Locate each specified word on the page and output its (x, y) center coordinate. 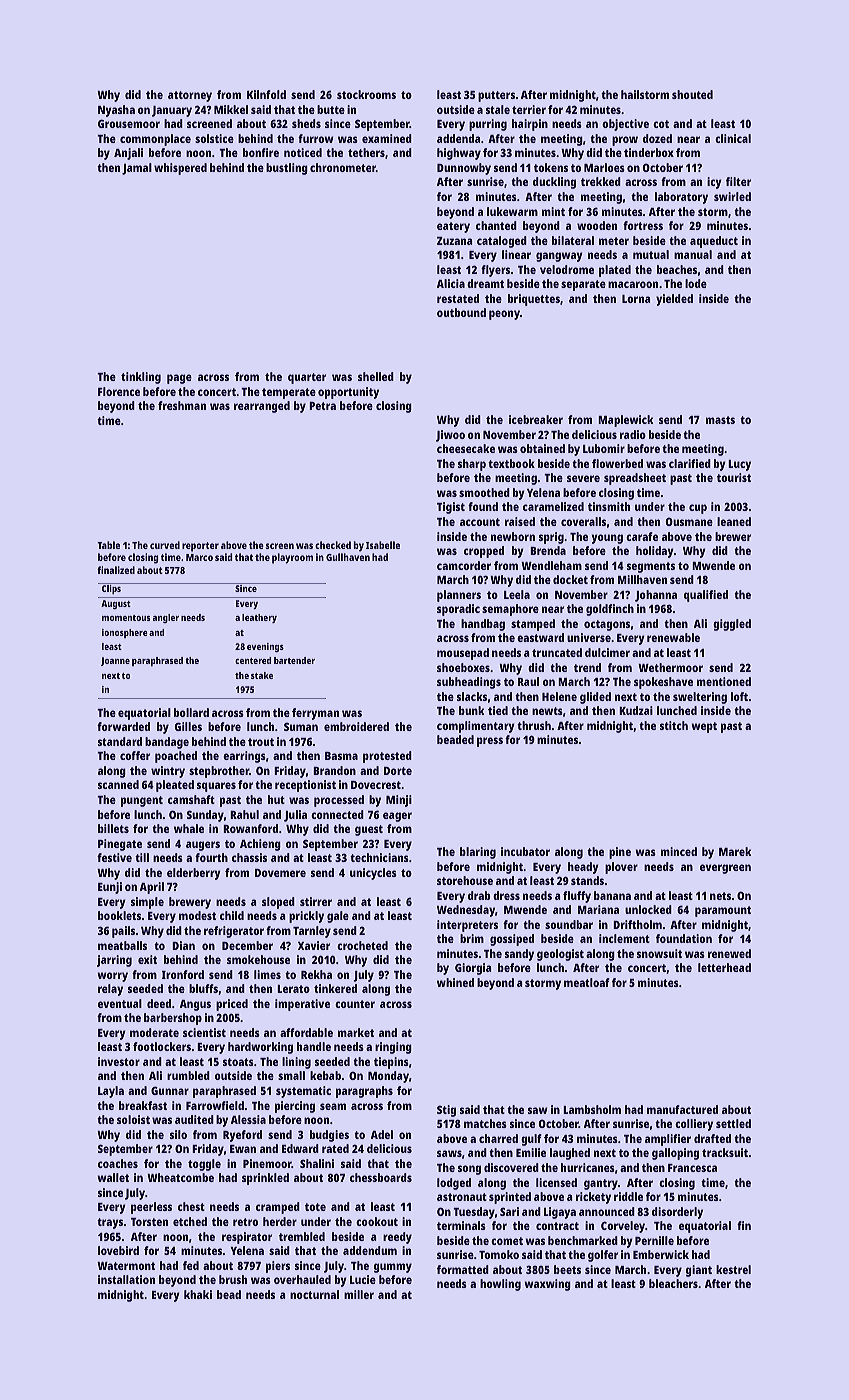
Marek (735, 851)
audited (194, 1119)
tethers (366, 152)
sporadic (458, 610)
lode (696, 283)
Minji (399, 801)
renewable (673, 637)
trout (261, 742)
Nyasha (116, 111)
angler (166, 618)
